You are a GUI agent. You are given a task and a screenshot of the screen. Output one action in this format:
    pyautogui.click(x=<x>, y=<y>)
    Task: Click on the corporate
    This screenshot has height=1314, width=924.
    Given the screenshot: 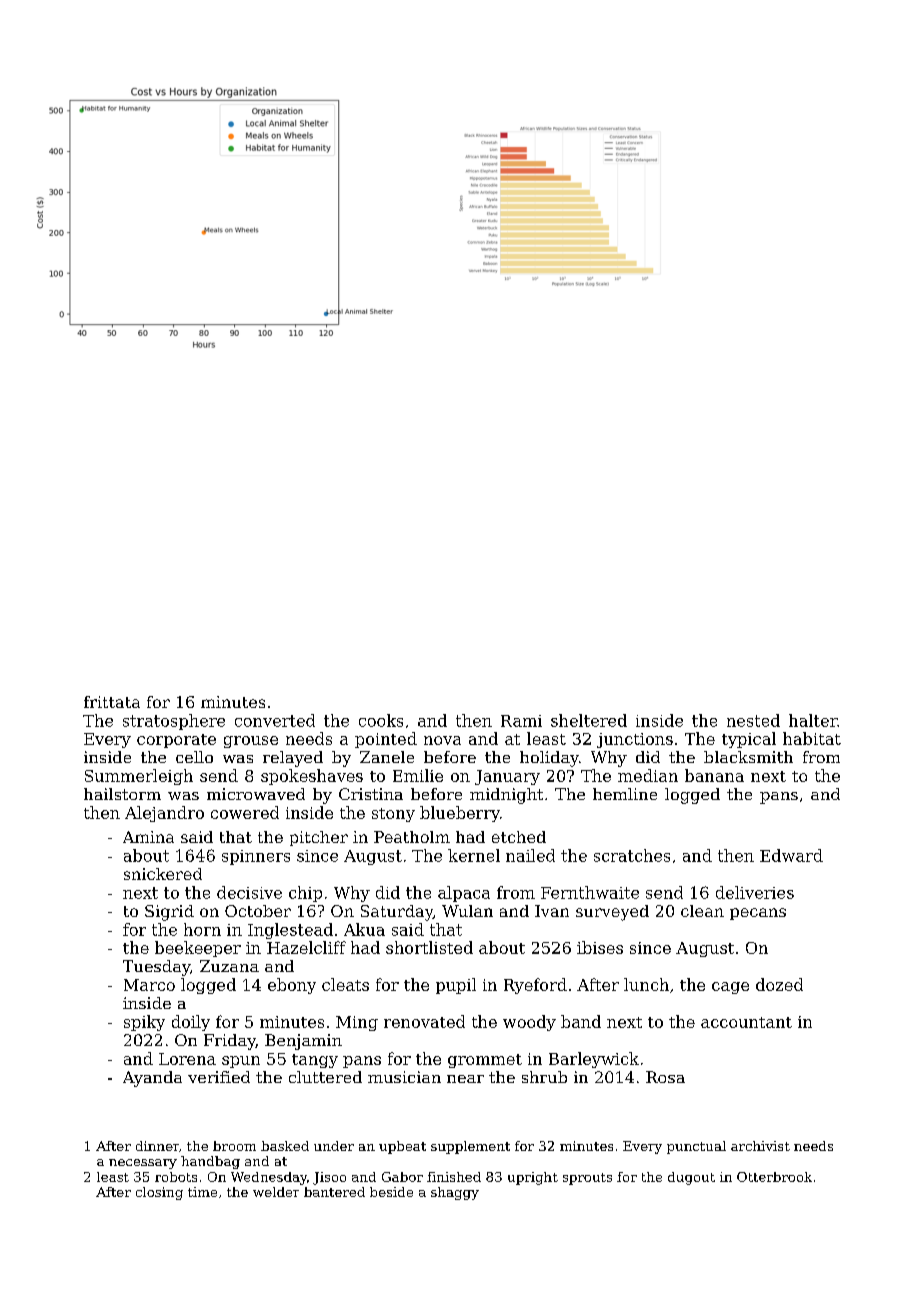 What is the action you would take?
    pyautogui.click(x=176, y=741)
